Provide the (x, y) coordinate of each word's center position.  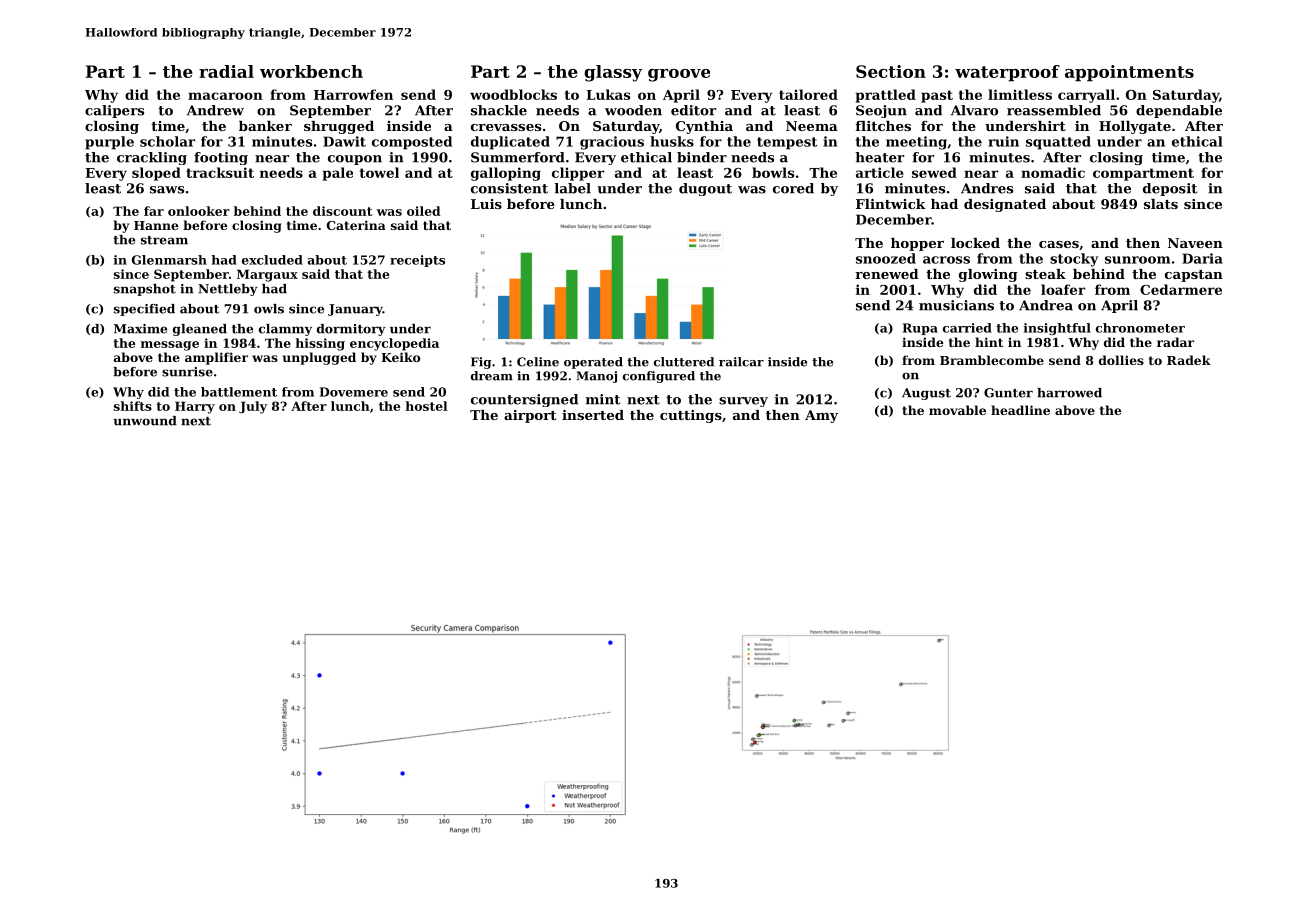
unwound (145, 421)
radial (226, 71)
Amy (821, 416)
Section (891, 71)
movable (957, 410)
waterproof (1007, 73)
